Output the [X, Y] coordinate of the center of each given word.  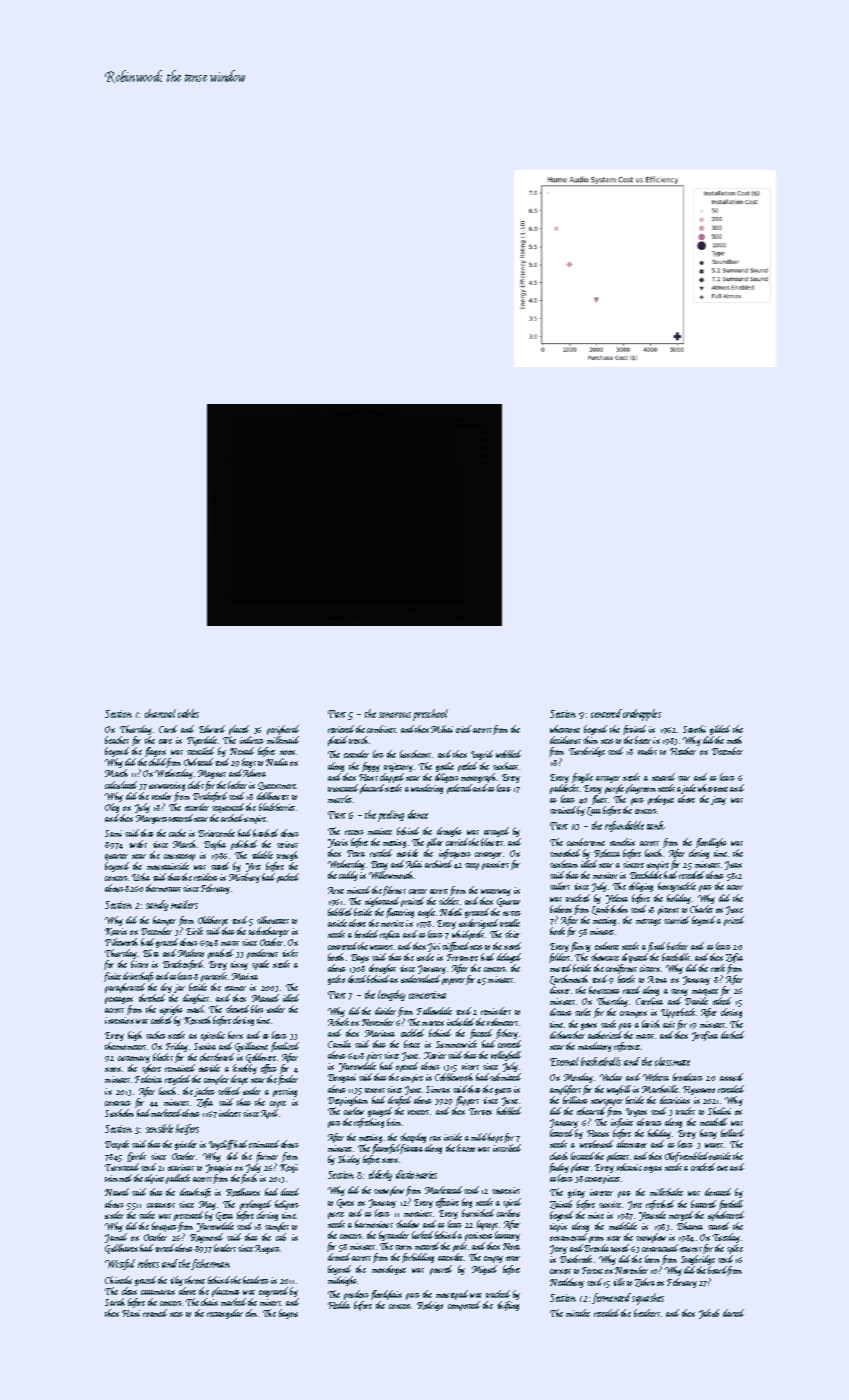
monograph [478, 778]
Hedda [339, 1305]
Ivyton [636, 1112]
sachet [156, 1035]
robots [148, 1263]
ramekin [622, 842]
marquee [705, 992]
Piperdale [202, 741]
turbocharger [269, 932]
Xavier [435, 1055]
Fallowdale [434, 1011]
